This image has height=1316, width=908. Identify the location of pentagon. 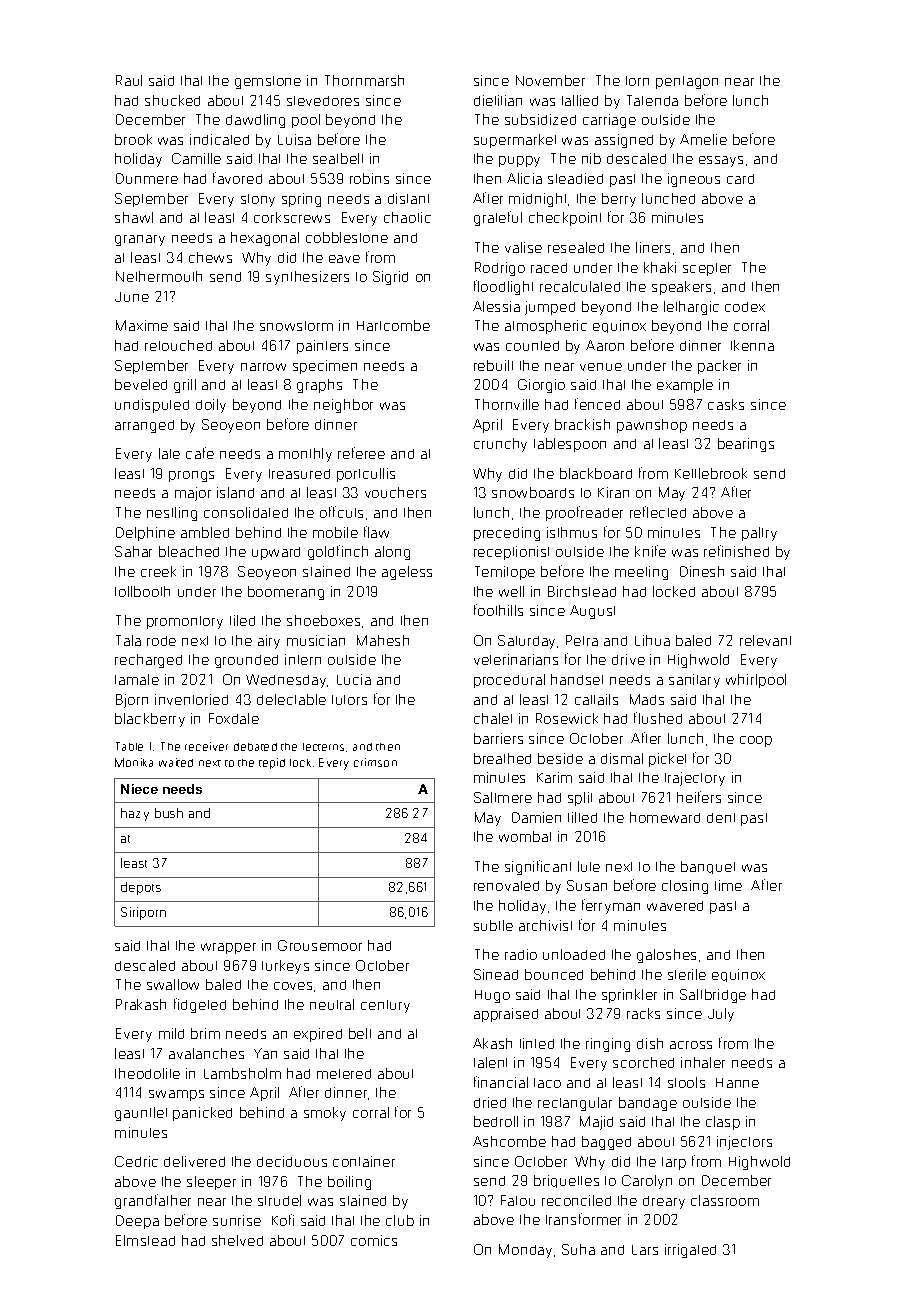
(687, 82).
